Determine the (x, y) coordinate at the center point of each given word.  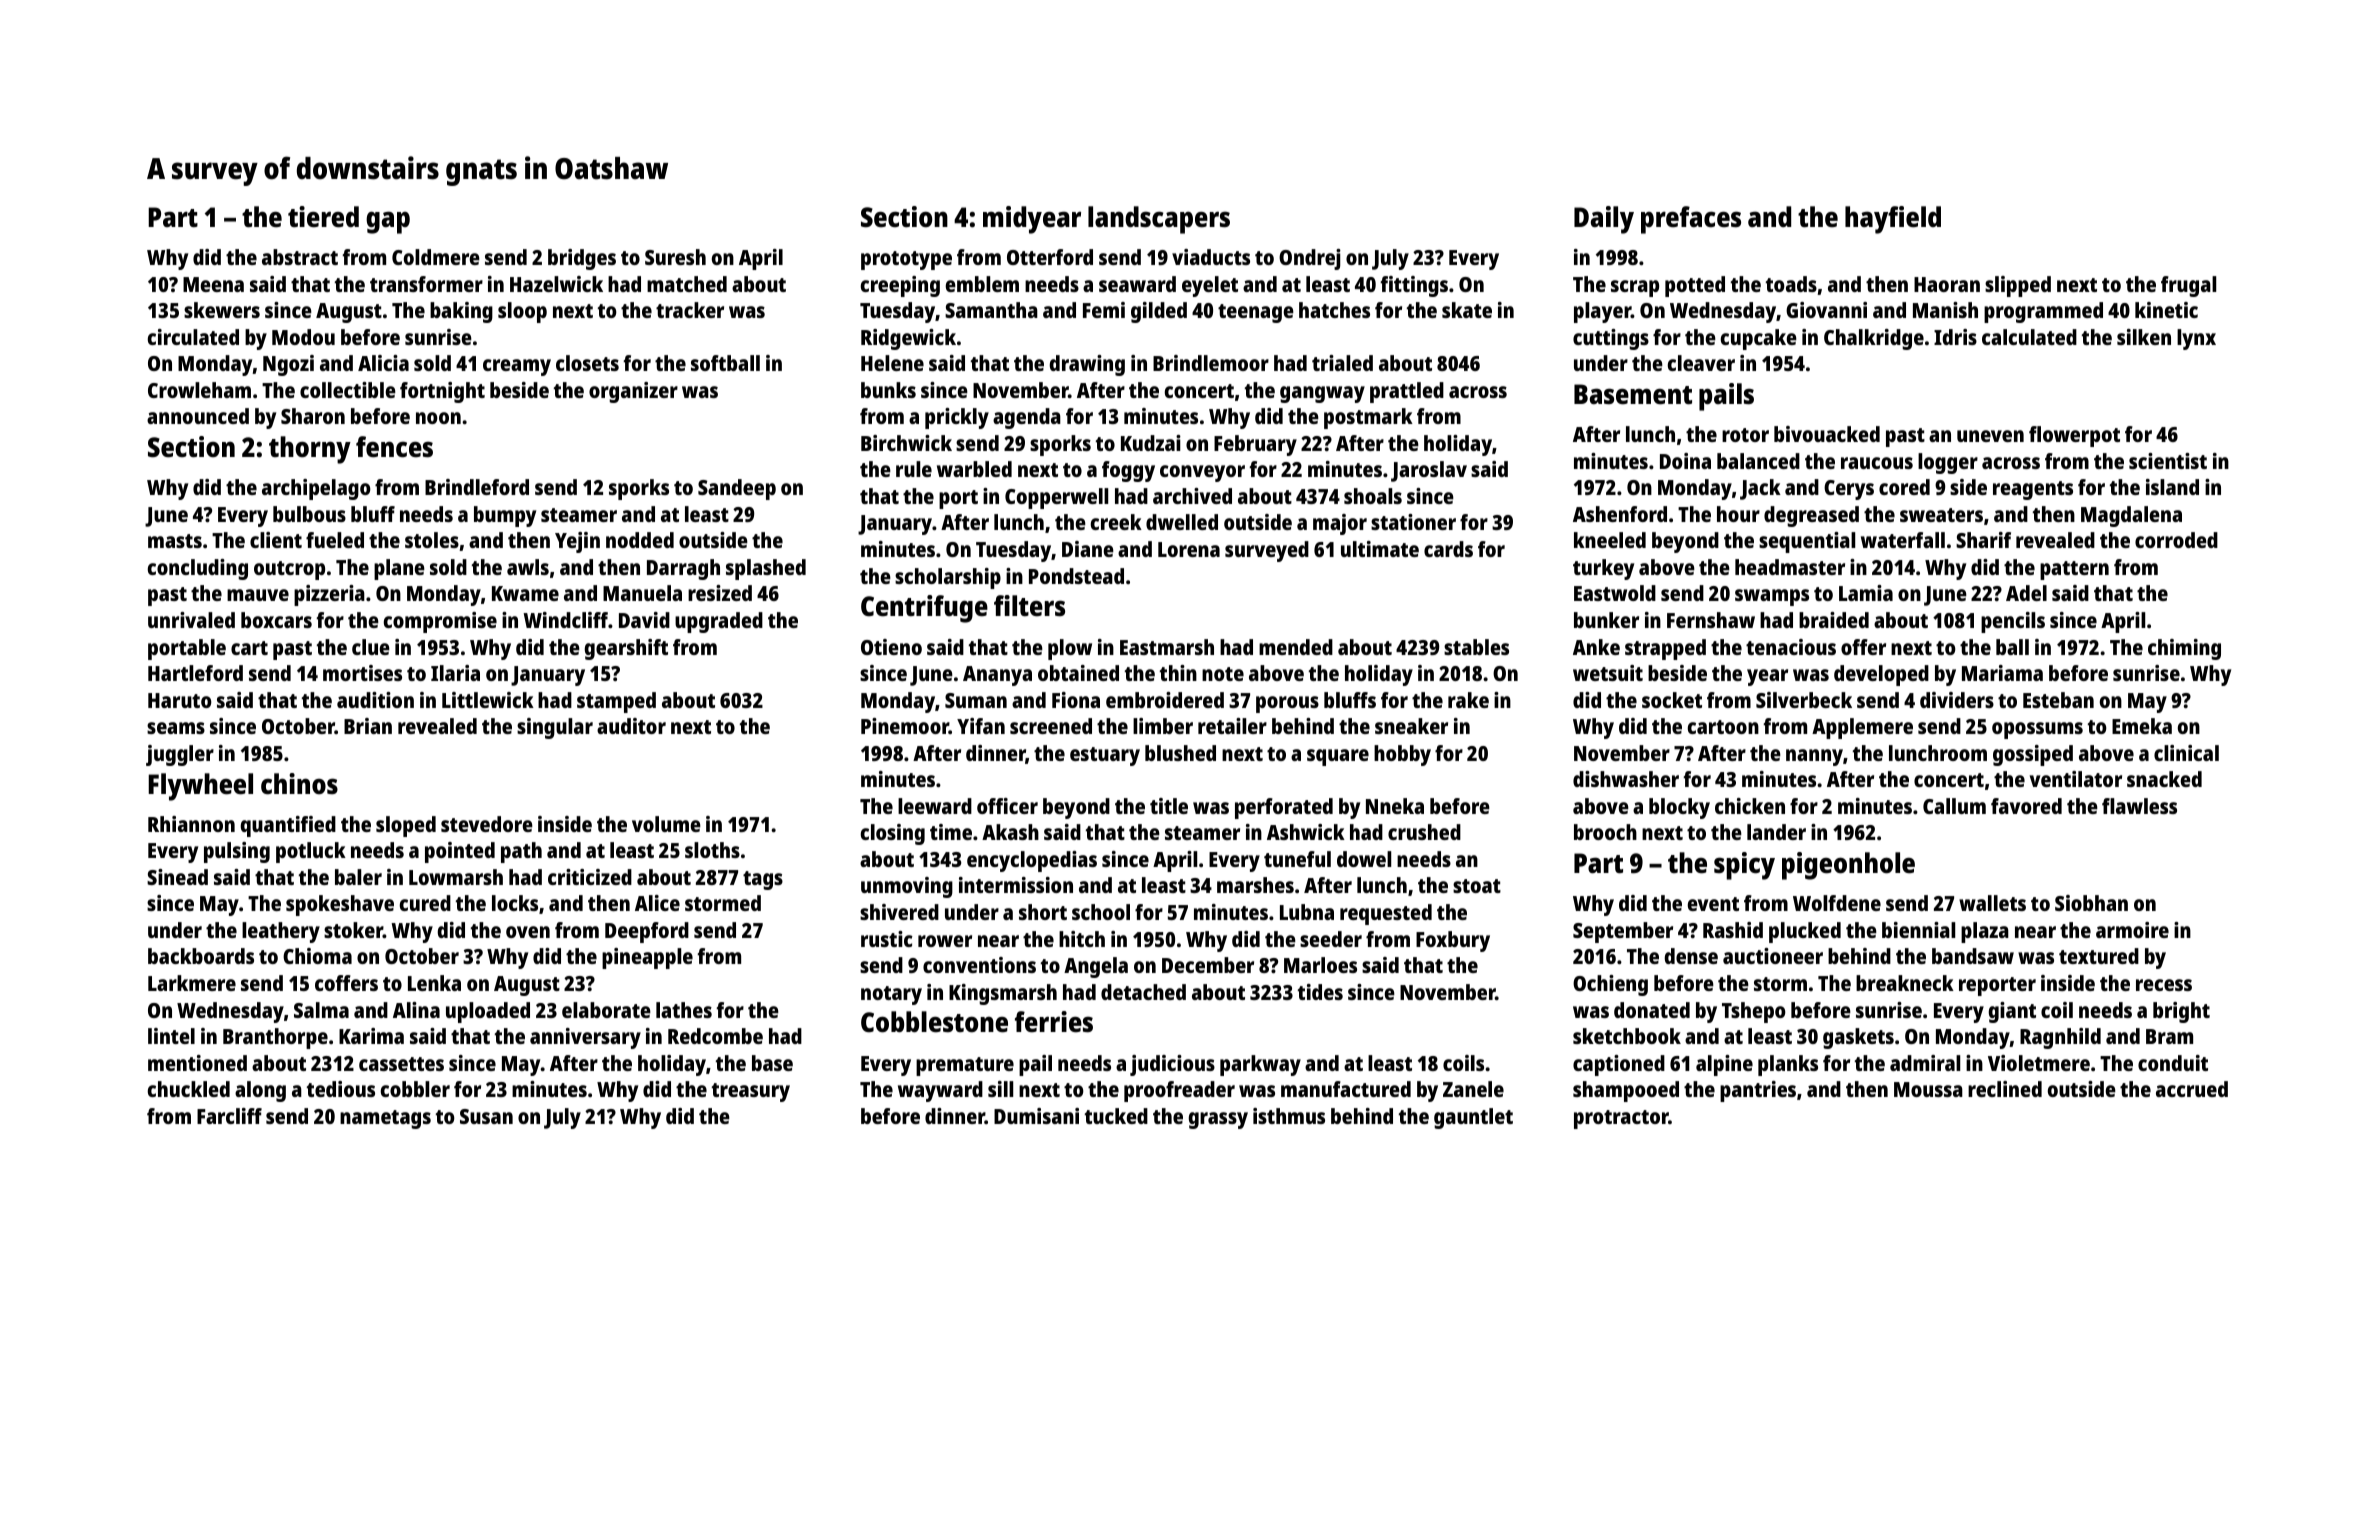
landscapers (1159, 220)
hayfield (1893, 220)
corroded (2176, 540)
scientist (2168, 461)
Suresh (675, 257)
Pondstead (1076, 576)
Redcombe (715, 1036)
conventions (979, 965)
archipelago (316, 489)
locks (515, 903)
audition (375, 700)
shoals (1373, 496)
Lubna (1307, 912)
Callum (1954, 806)
